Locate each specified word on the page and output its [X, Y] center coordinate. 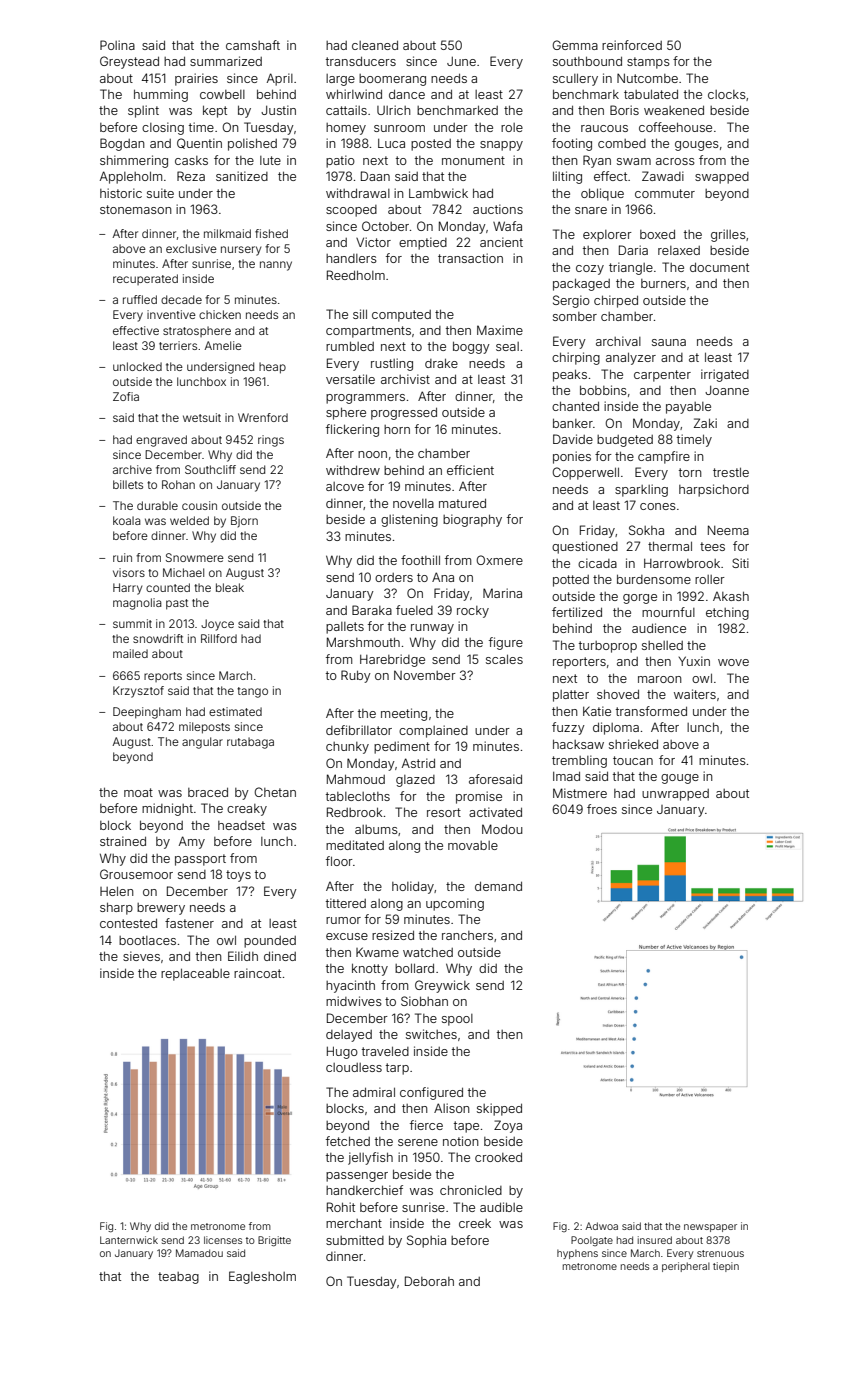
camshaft [253, 45]
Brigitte [274, 1241]
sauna [669, 342]
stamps [648, 63]
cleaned [375, 45]
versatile [350, 379]
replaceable [195, 974]
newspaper [710, 1228]
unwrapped [675, 795]
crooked [498, 1157]
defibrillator [359, 730]
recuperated [145, 279]
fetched [348, 1141]
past [177, 604]
